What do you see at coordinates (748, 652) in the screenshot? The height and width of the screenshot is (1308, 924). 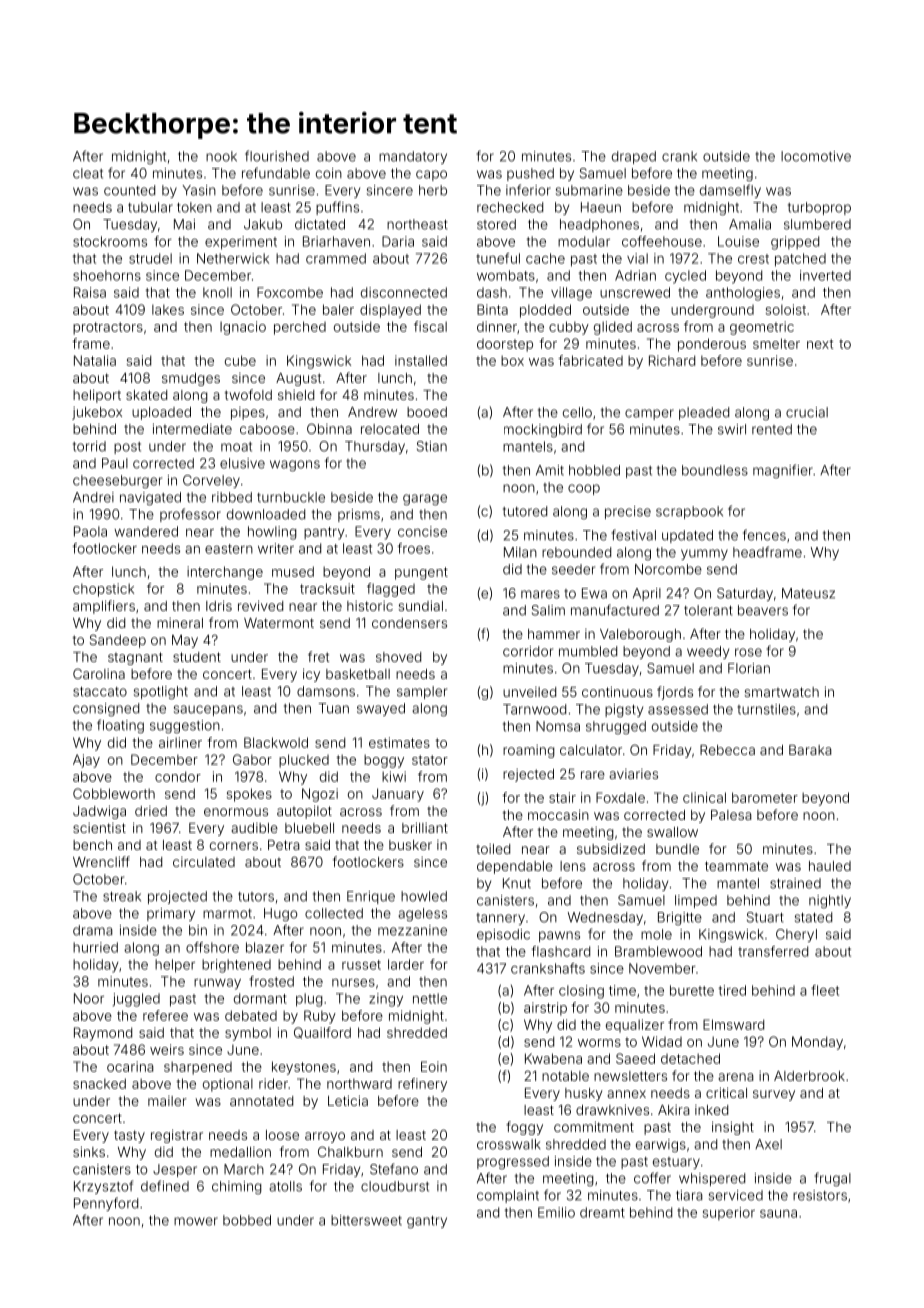 I see `rose` at bounding box center [748, 652].
